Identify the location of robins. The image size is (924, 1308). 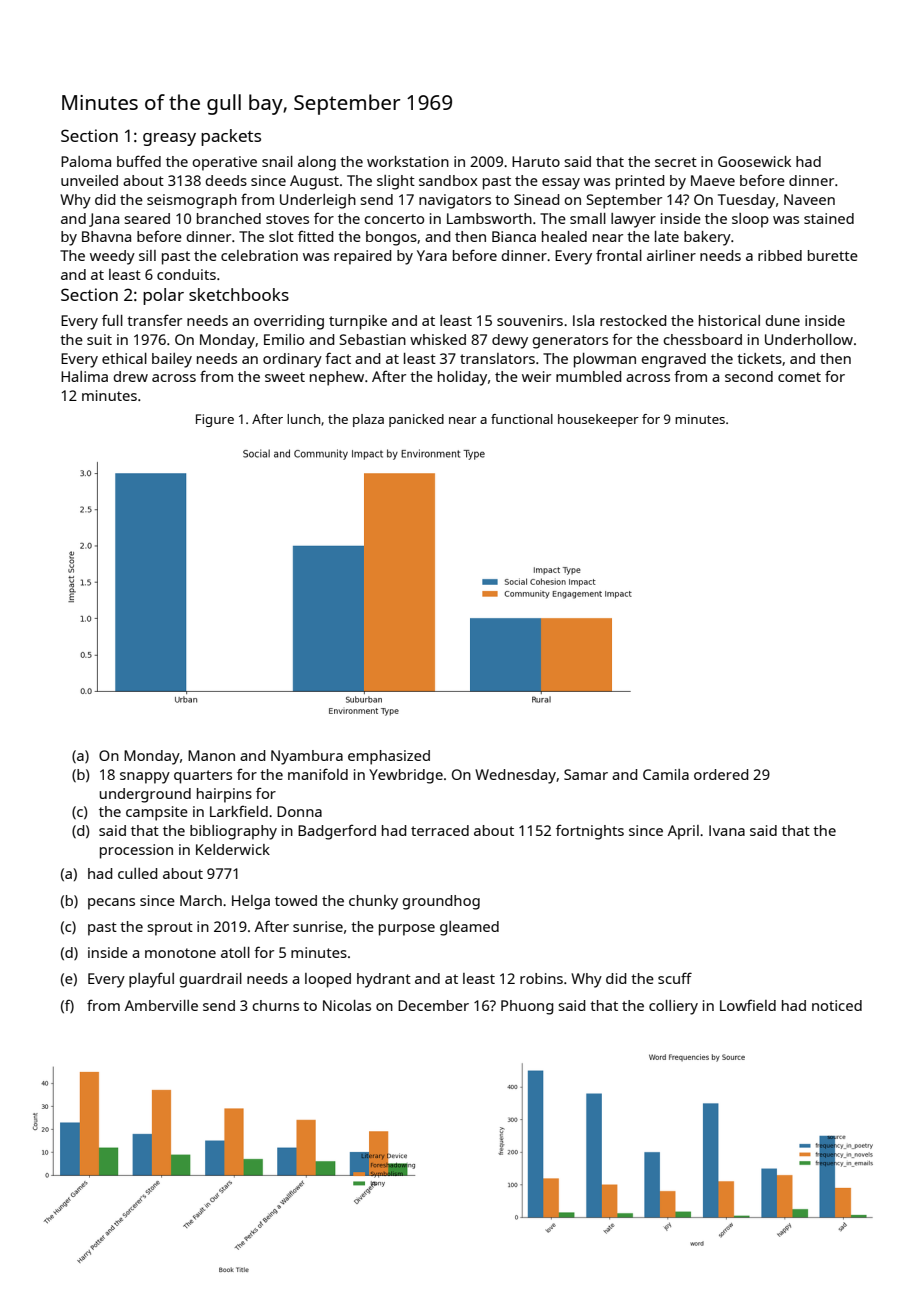
(541, 978).
